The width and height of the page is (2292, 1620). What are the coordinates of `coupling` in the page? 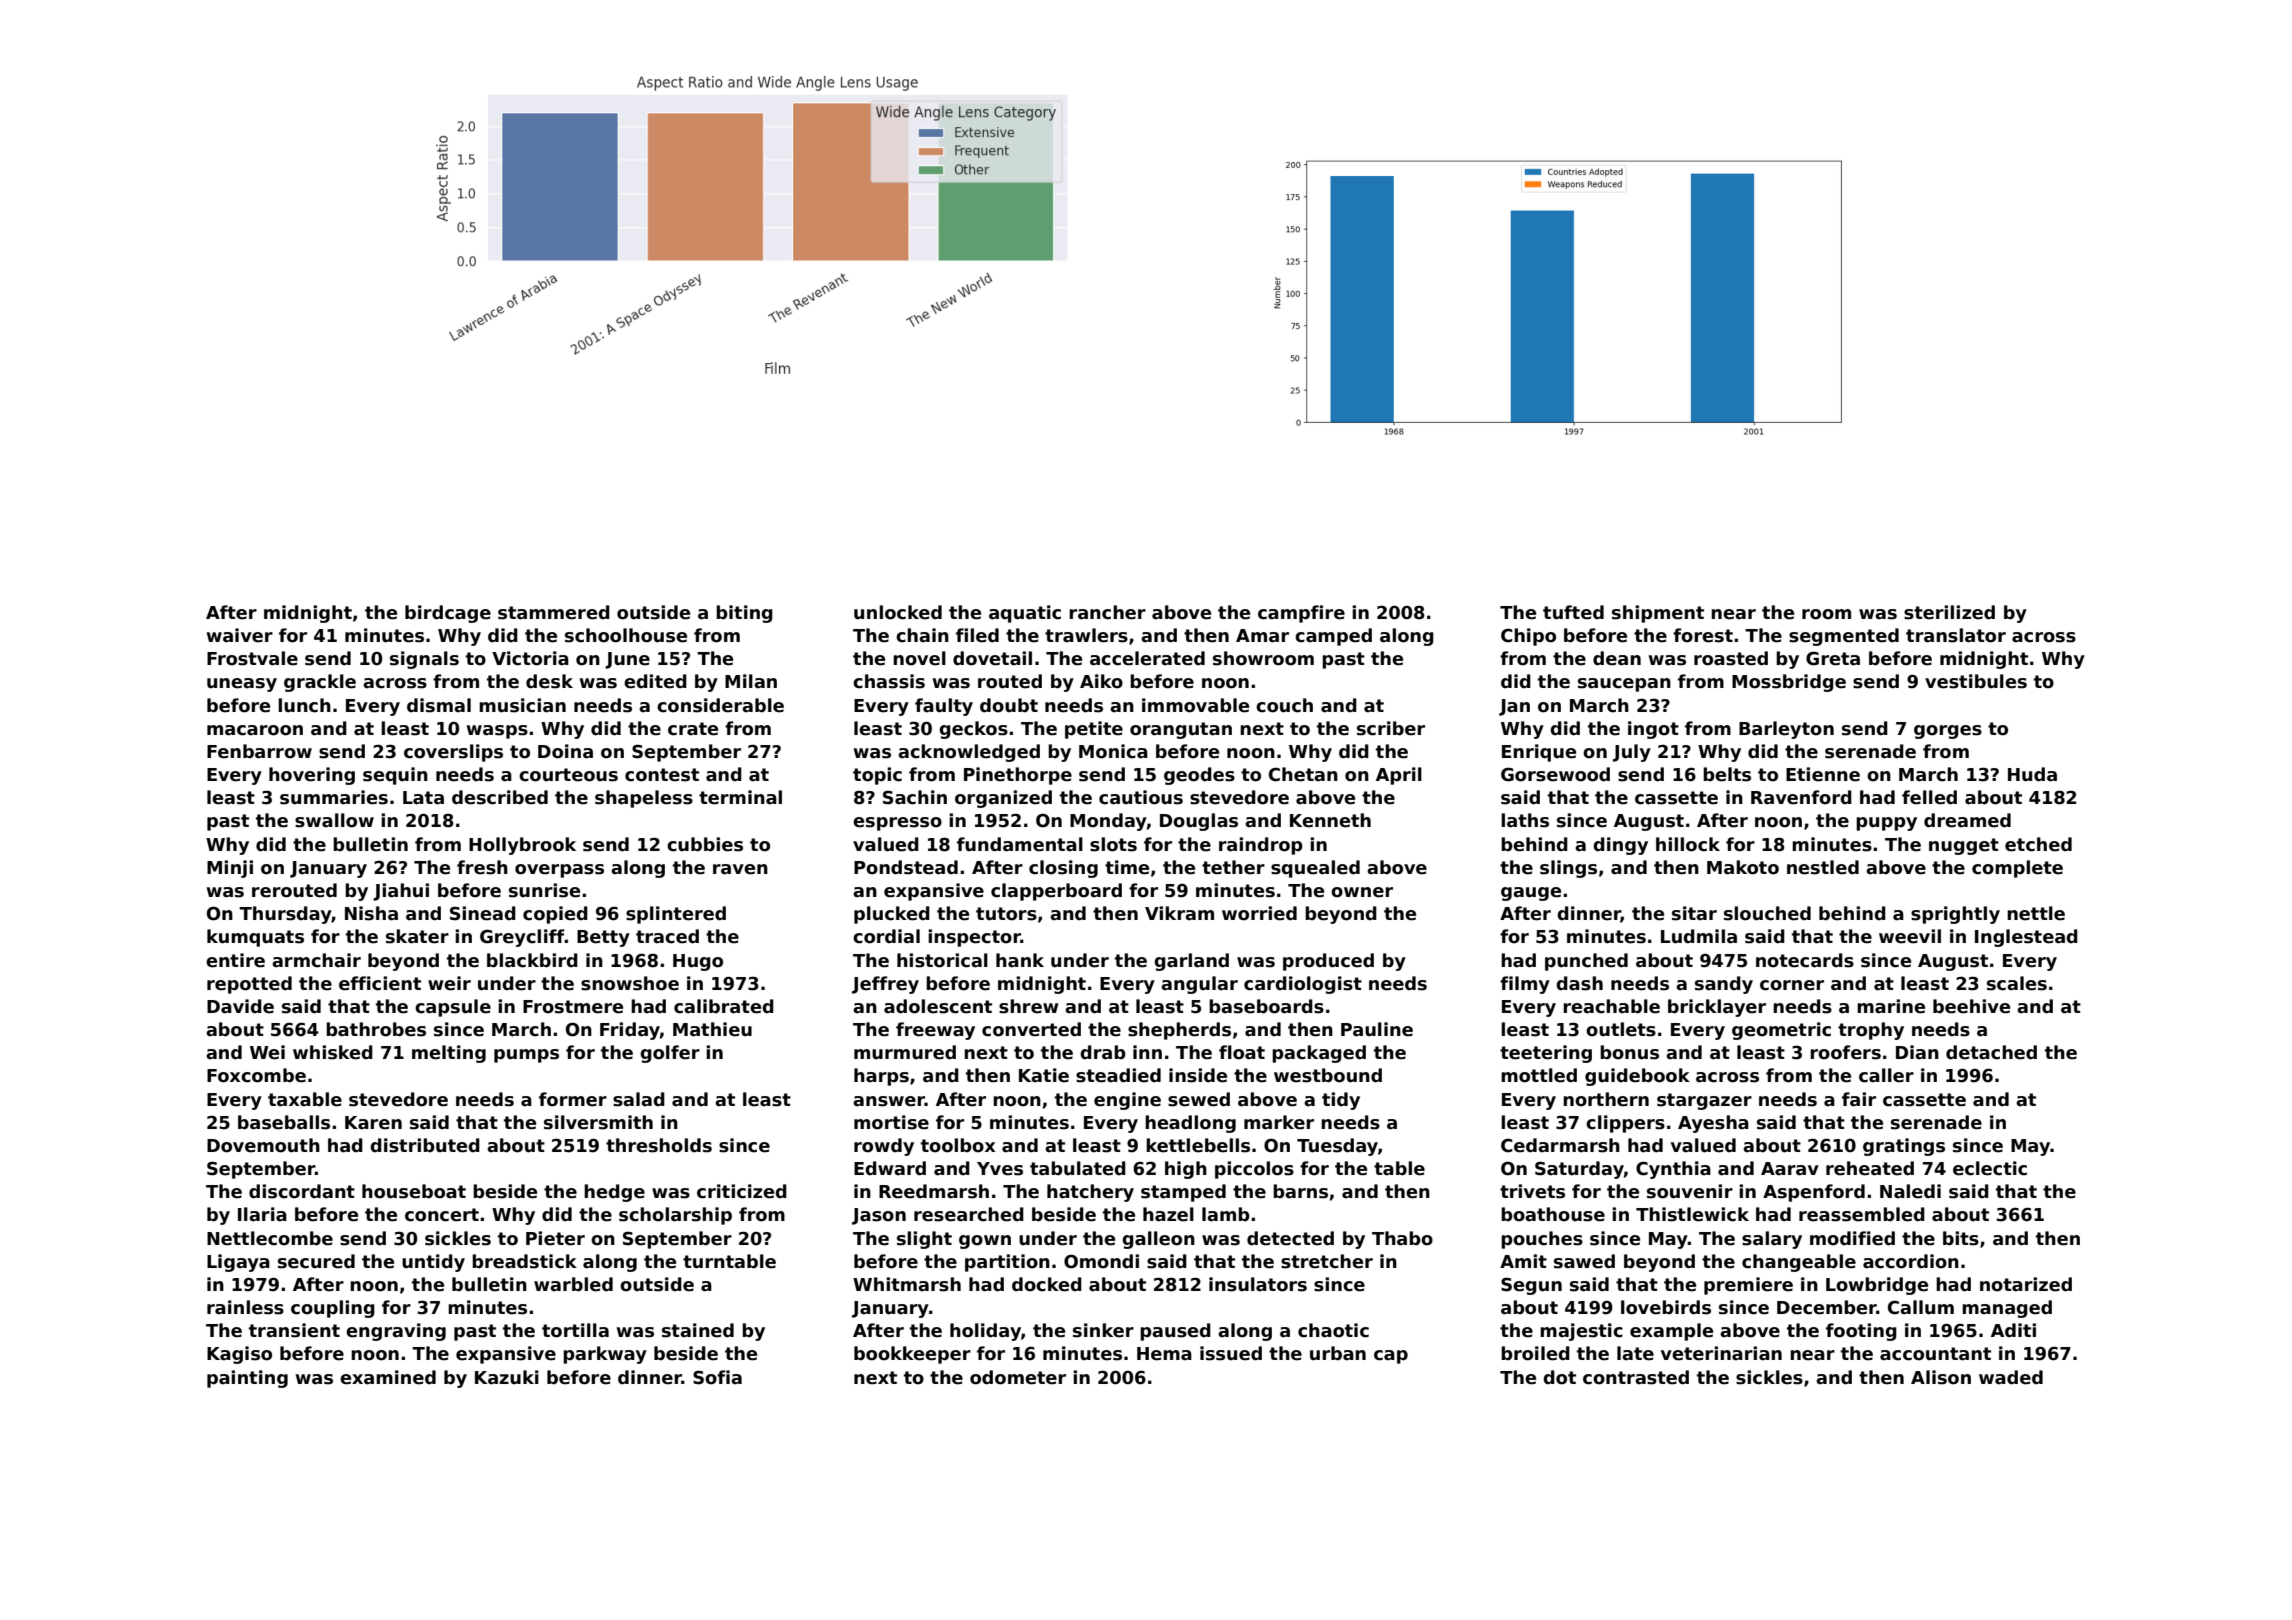 It's located at (333, 1309).
